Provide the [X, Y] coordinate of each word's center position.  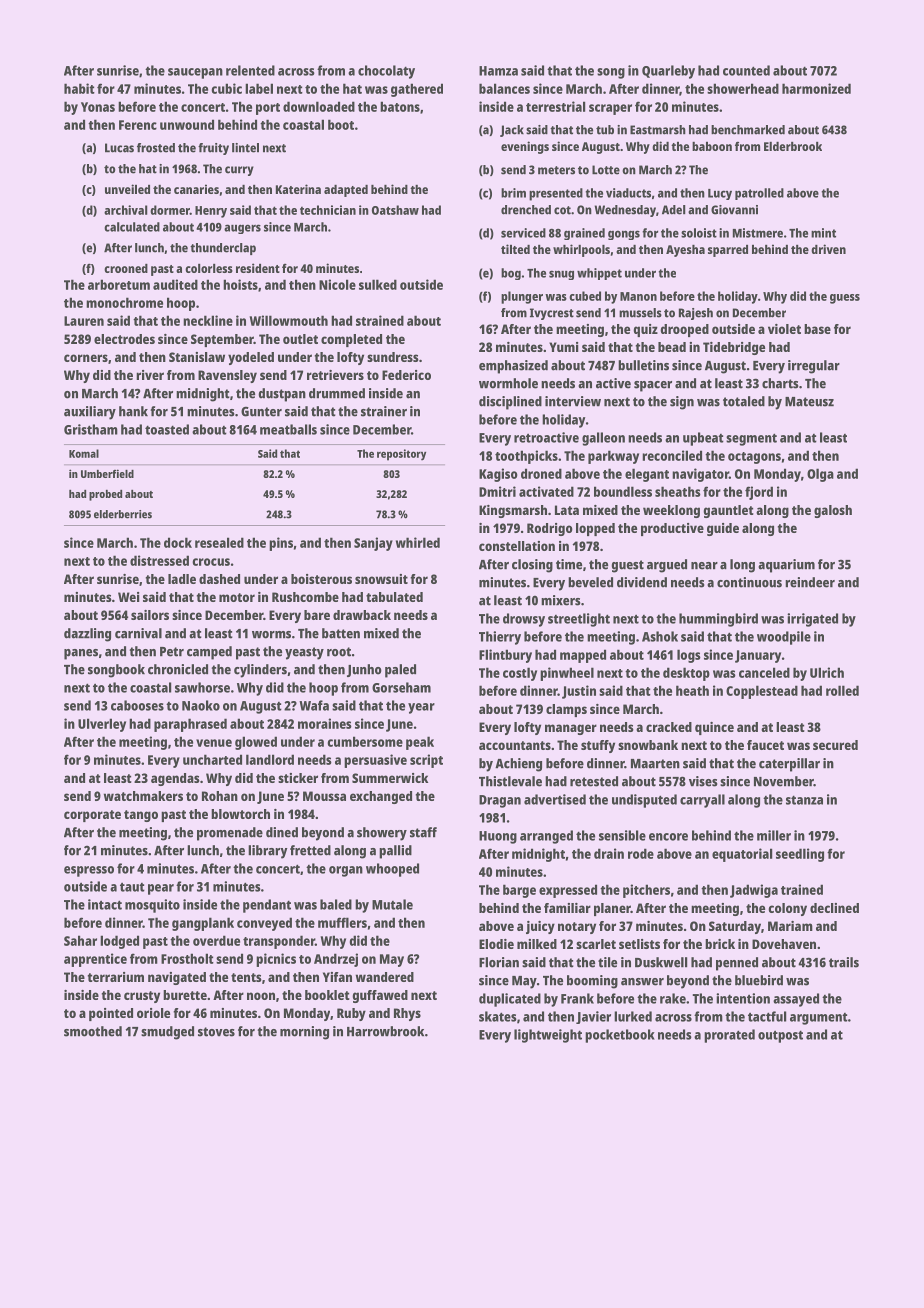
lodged [119, 942]
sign [682, 403]
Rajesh [696, 314]
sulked [378, 284]
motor [237, 597]
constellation [517, 546]
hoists [240, 284]
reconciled [672, 455]
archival [125, 210]
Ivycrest [552, 314]
